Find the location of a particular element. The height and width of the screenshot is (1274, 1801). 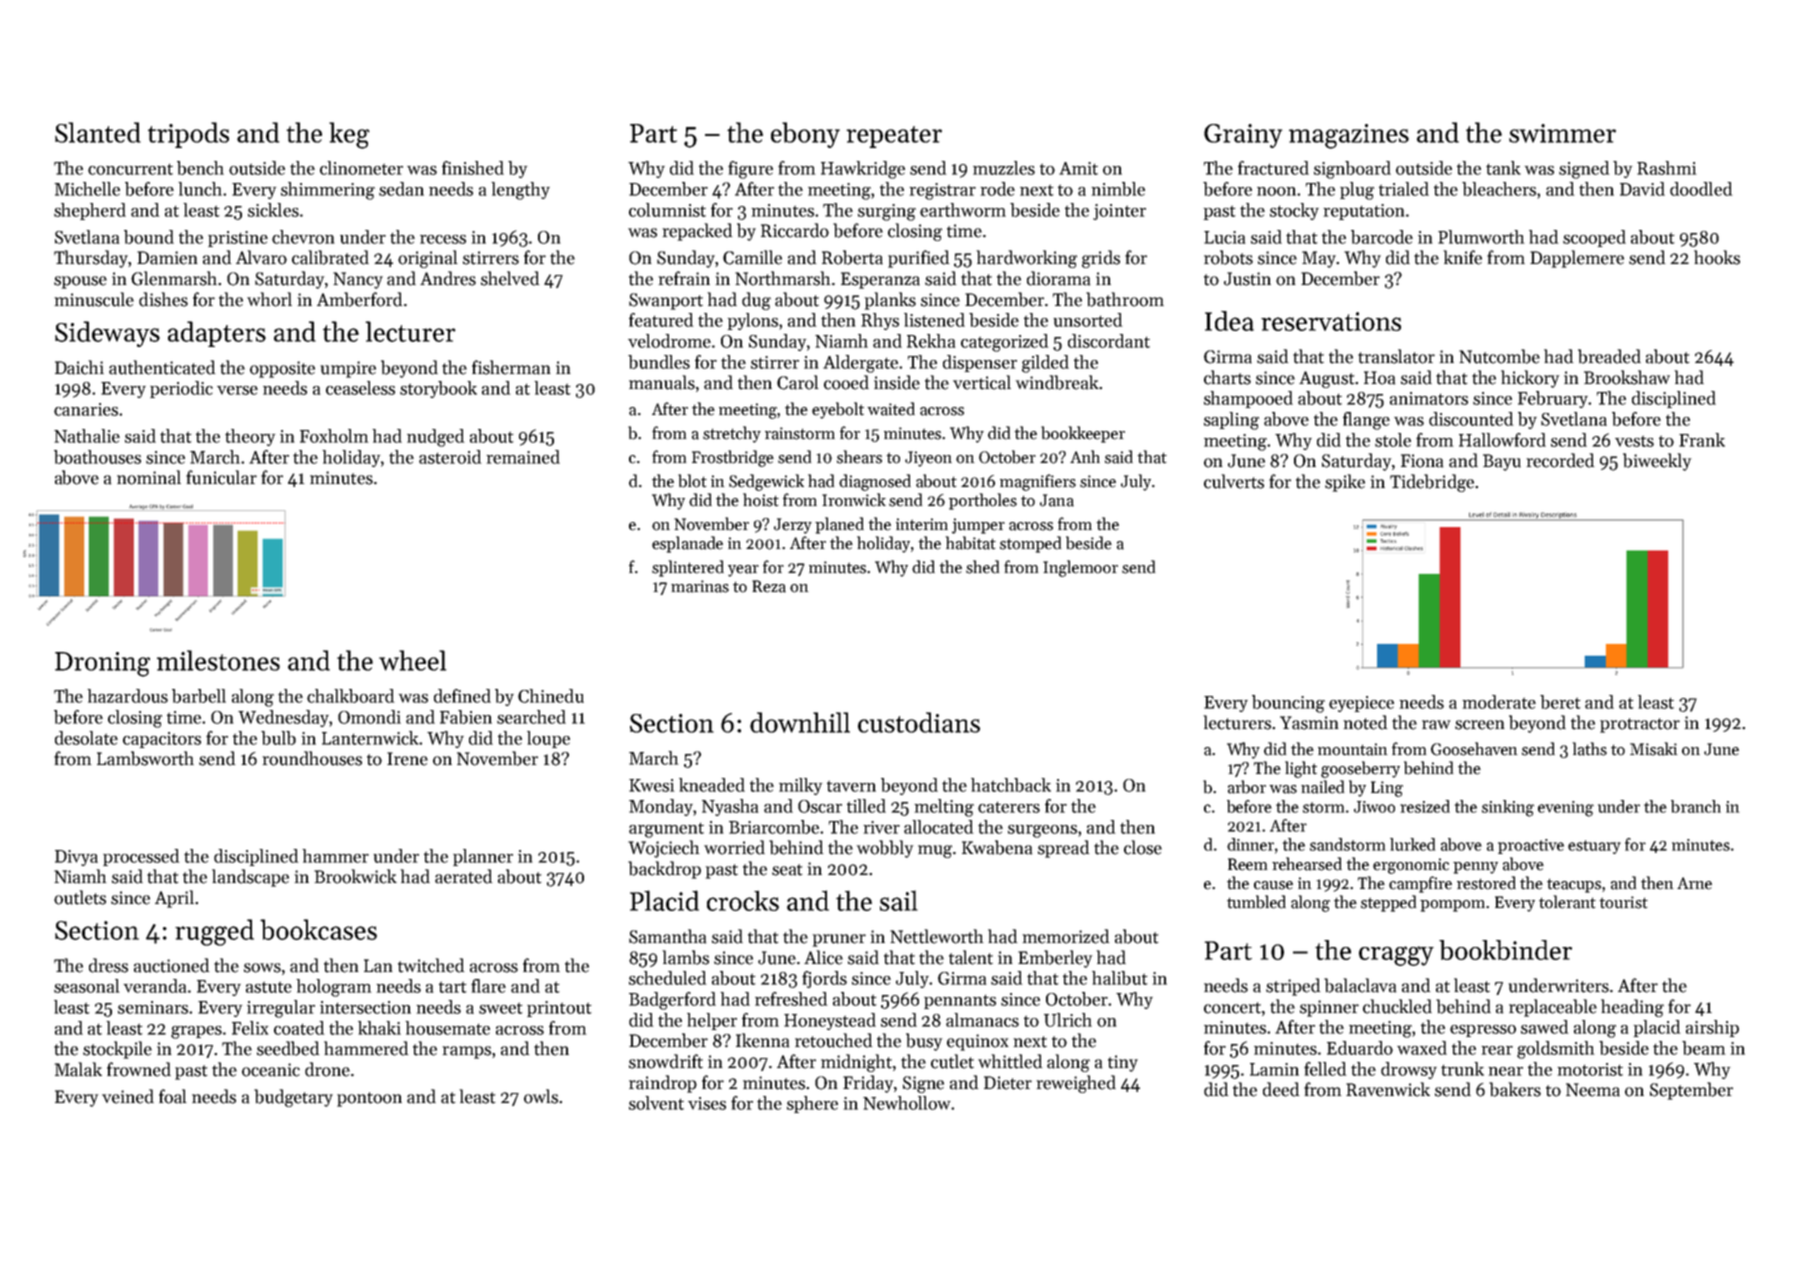

Divya is located at coordinates (76, 858).
